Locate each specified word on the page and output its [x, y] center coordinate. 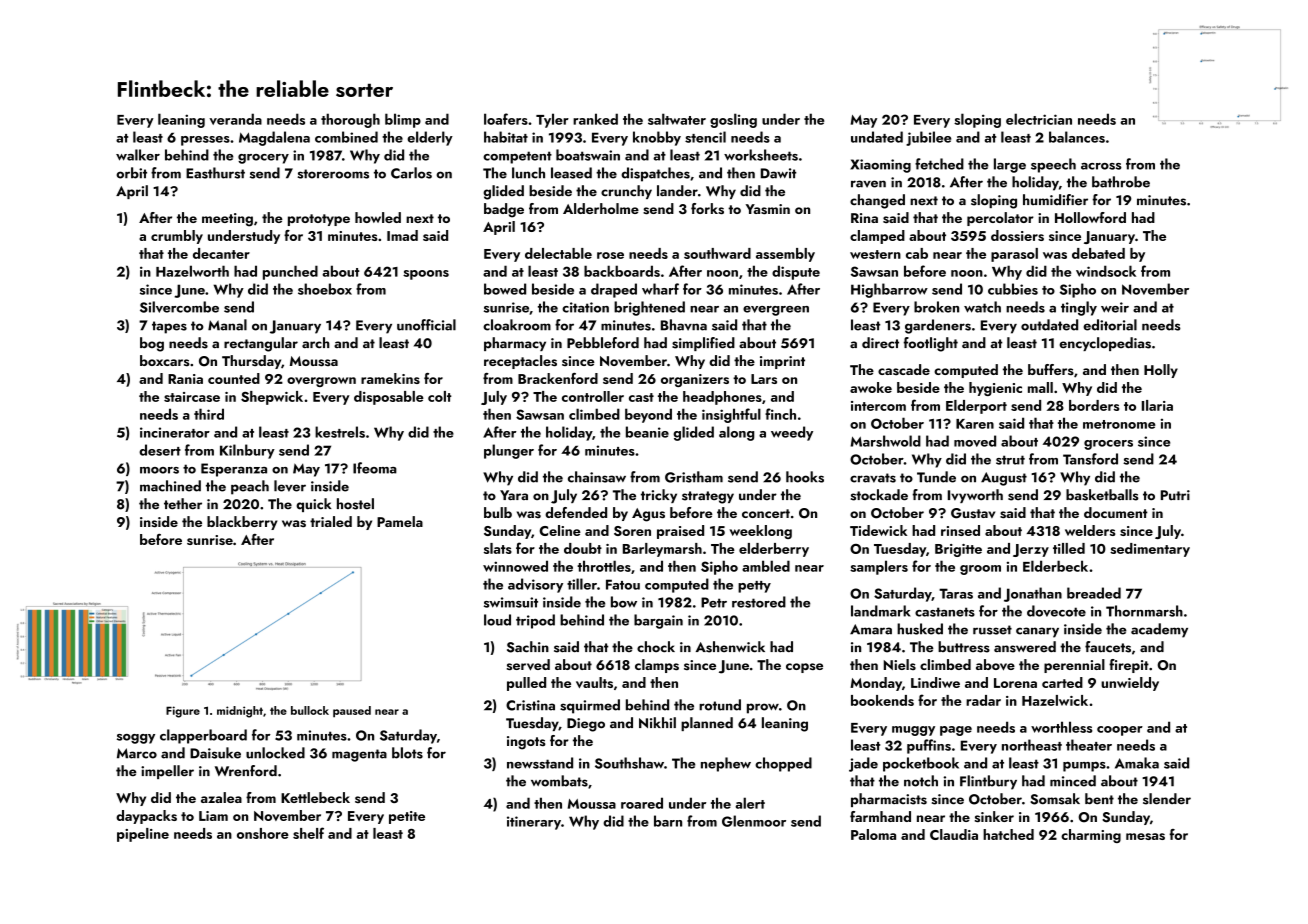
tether [183, 504]
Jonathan [1033, 594]
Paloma [873, 834]
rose [610, 255]
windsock [1106, 271]
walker [138, 155]
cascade [904, 369]
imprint [782, 362]
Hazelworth [192, 271]
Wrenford [246, 770]
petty [754, 587]
